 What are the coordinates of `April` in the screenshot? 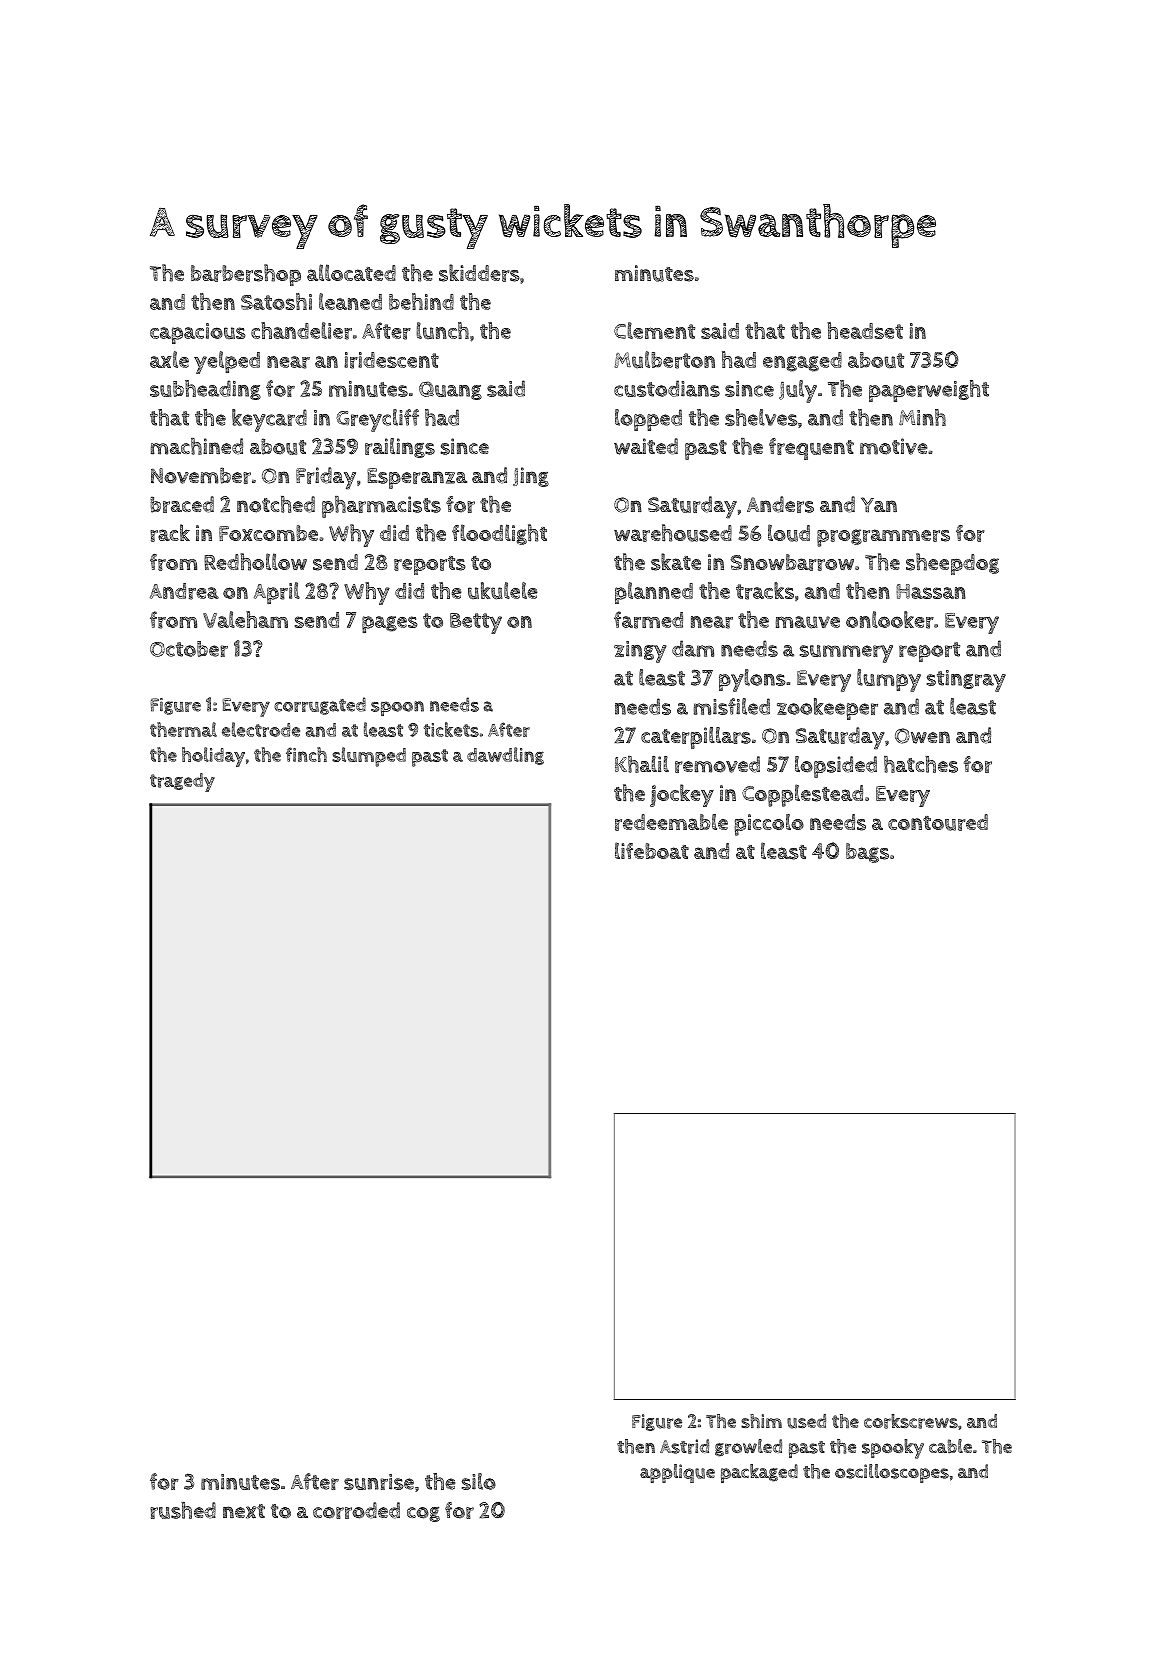 It's located at (277, 593).
